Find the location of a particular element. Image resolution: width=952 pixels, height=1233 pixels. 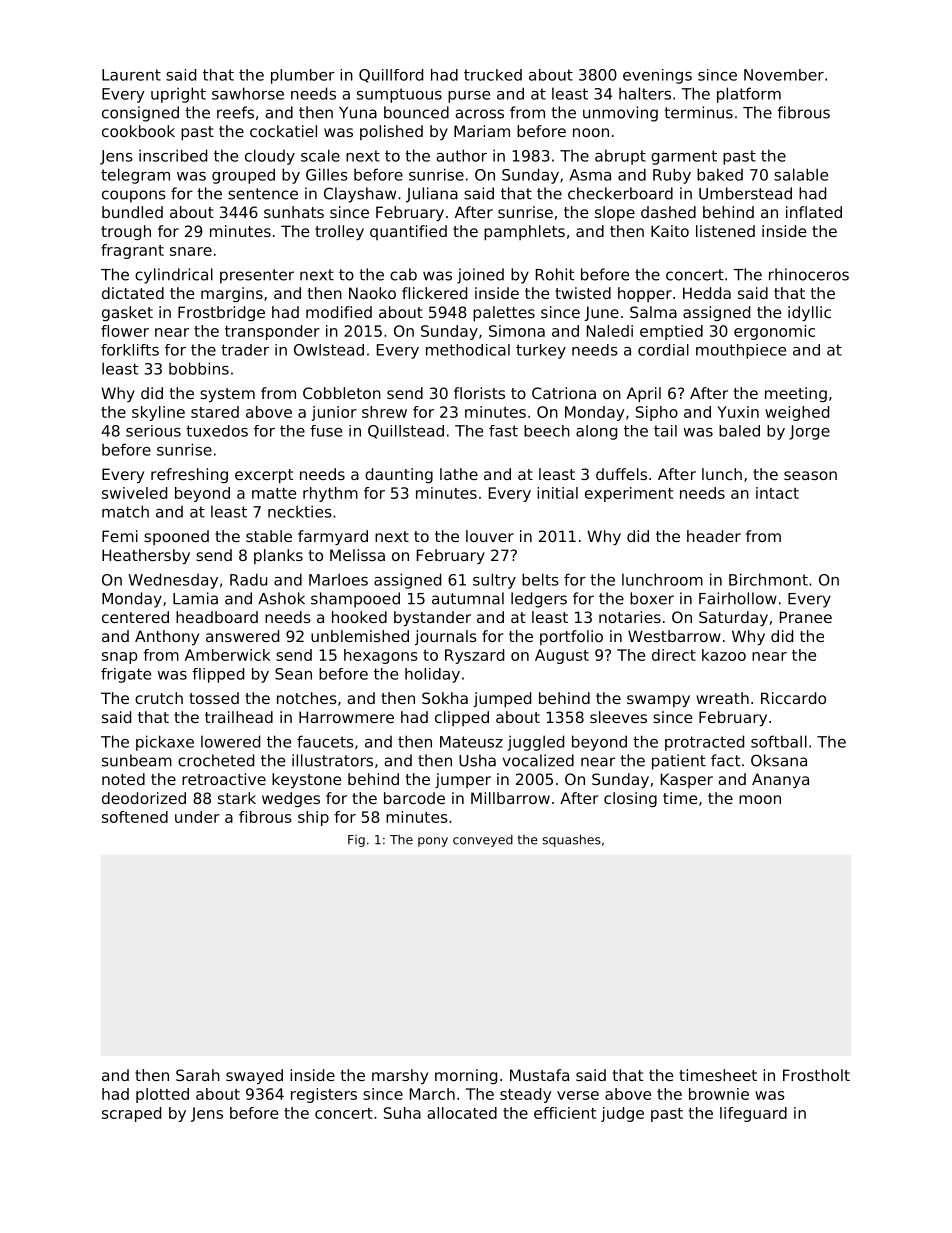

excerpt is located at coordinates (264, 476).
